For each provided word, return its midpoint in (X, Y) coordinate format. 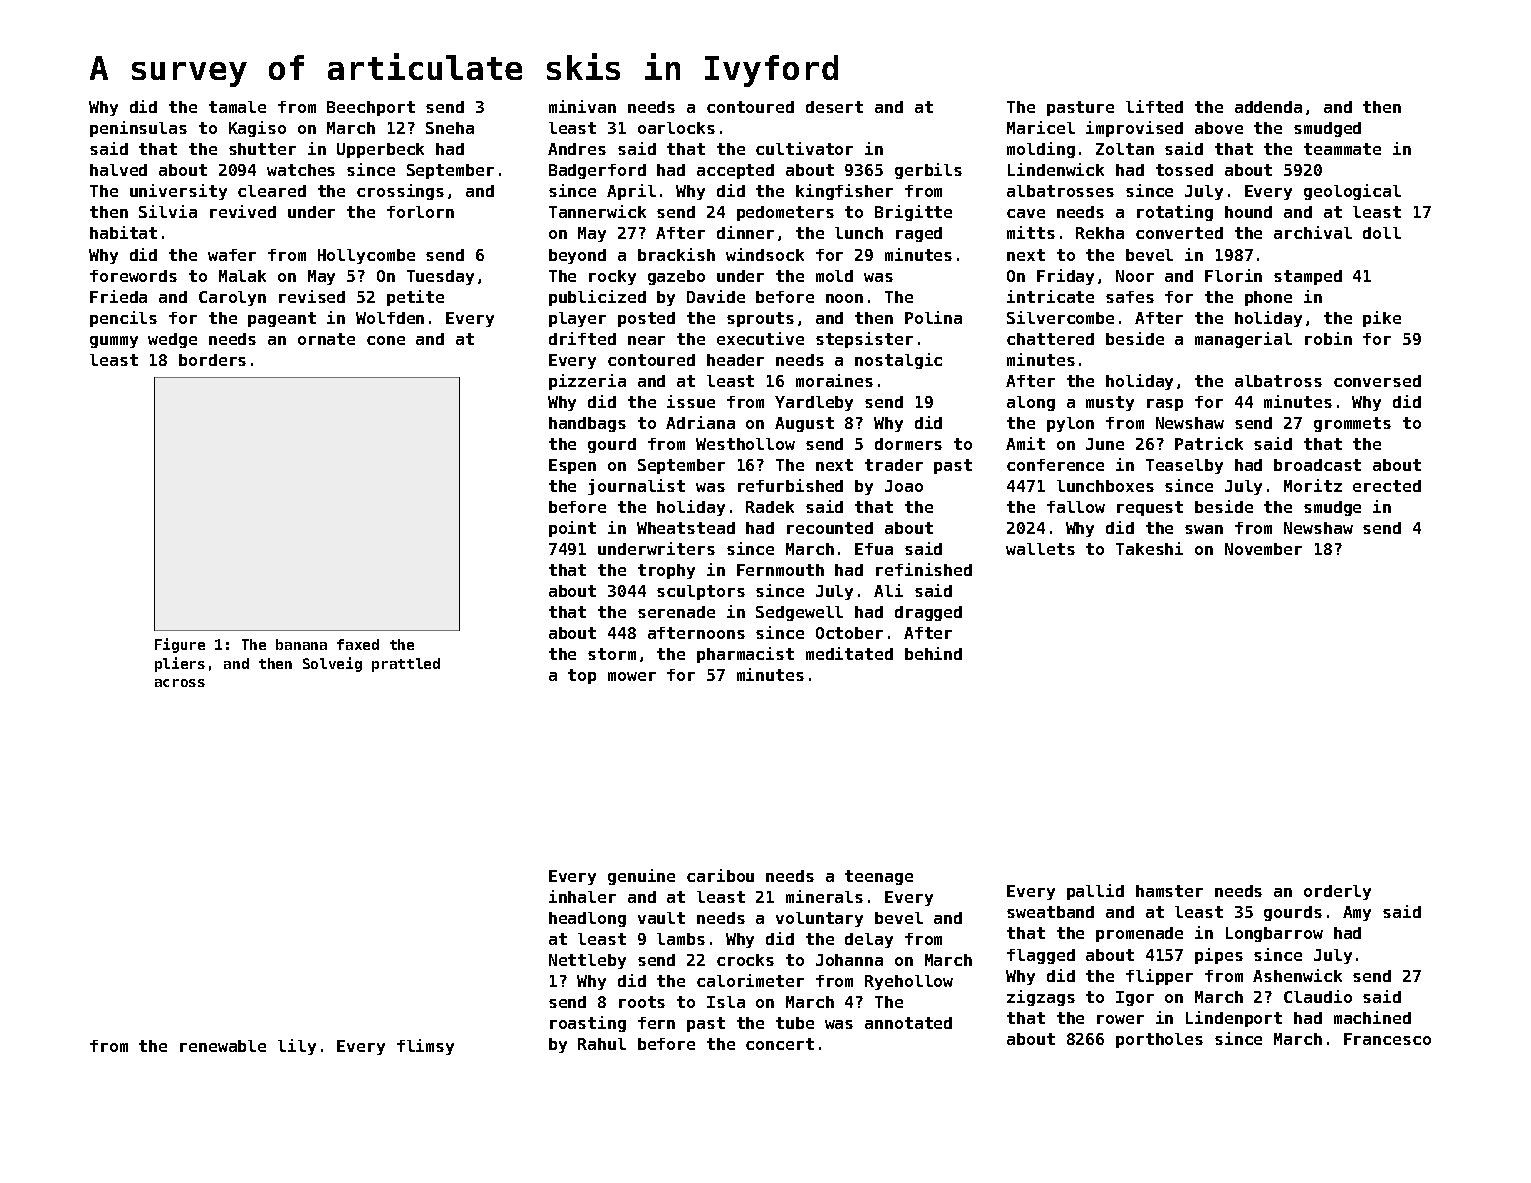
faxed (358, 644)
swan (1204, 529)
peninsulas (138, 129)
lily (297, 1047)
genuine (641, 877)
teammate (1342, 149)
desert (834, 107)
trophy (666, 571)
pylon (1070, 424)
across (180, 683)
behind (933, 653)
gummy (114, 342)
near (646, 340)
